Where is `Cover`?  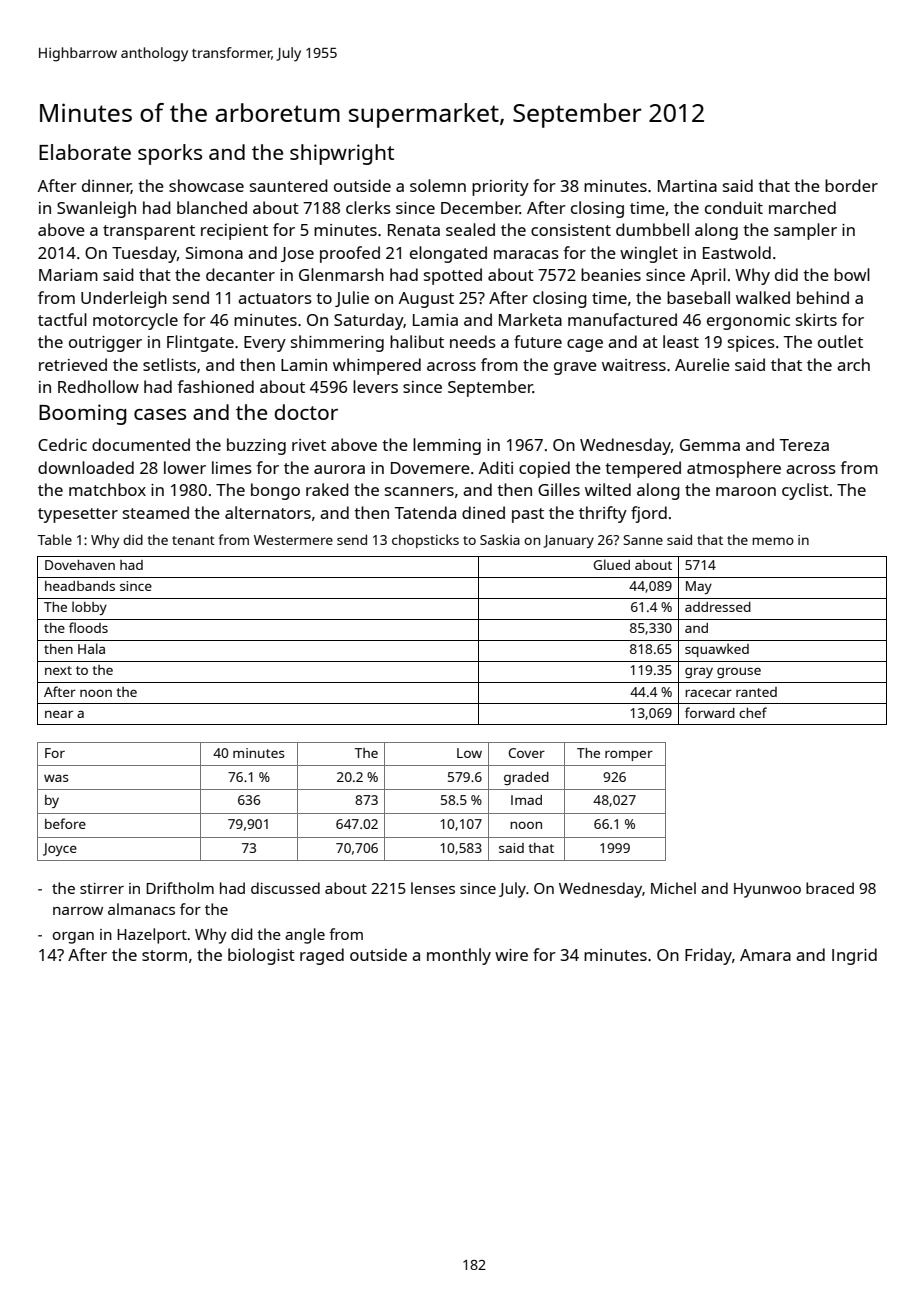
Cover is located at coordinates (526, 753).
